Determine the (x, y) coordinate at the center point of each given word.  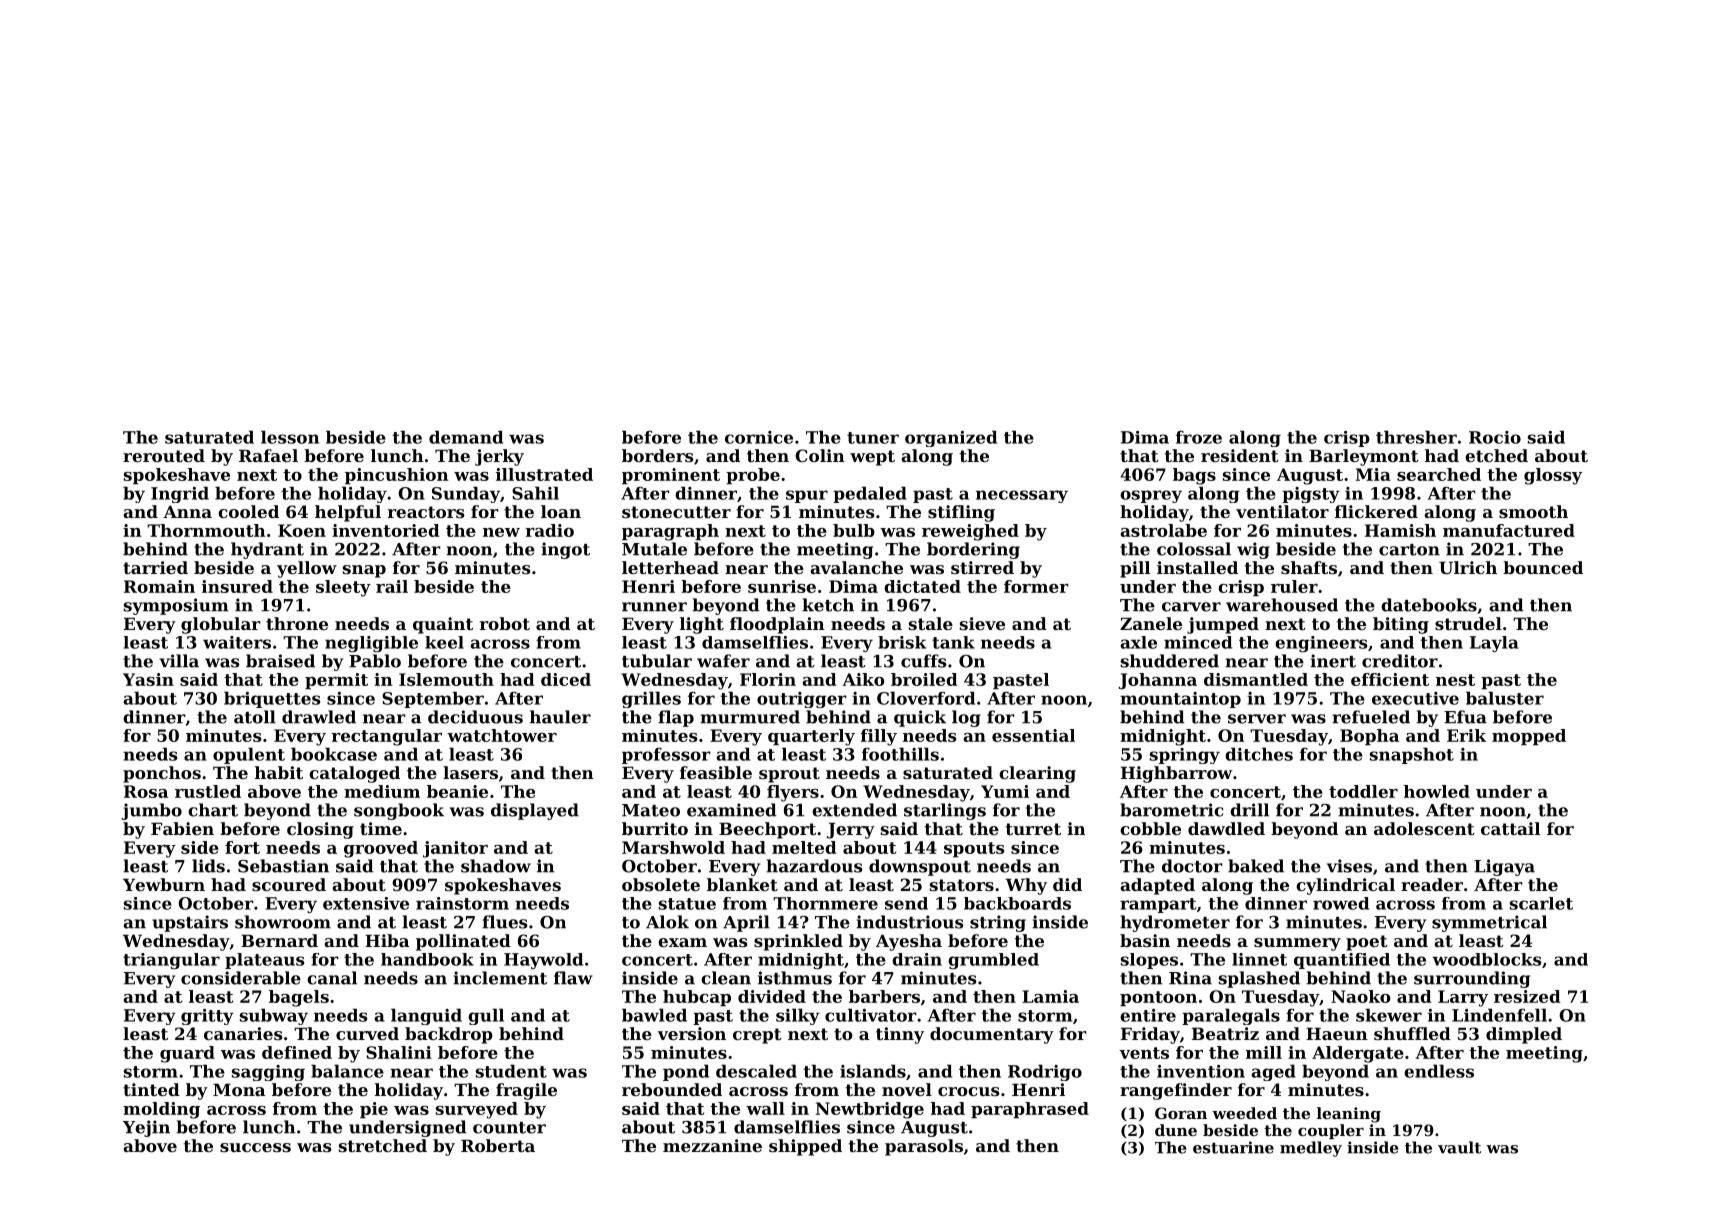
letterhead (670, 567)
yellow (307, 569)
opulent (249, 755)
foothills (900, 754)
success (255, 1147)
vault (1459, 1147)
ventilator (1282, 511)
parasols (924, 1147)
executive (1415, 698)
